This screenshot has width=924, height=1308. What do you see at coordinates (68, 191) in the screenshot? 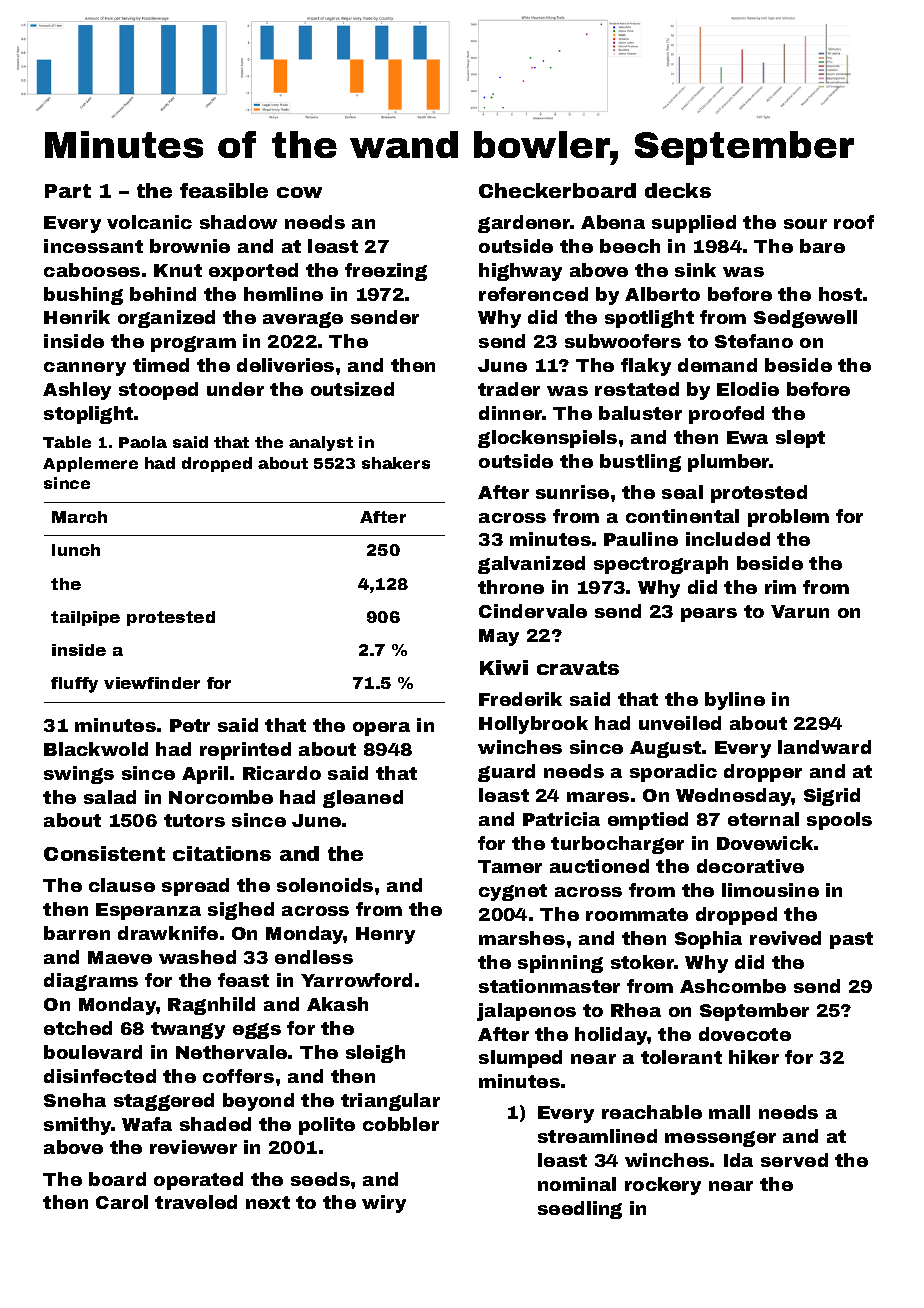
I see `Part` at bounding box center [68, 191].
